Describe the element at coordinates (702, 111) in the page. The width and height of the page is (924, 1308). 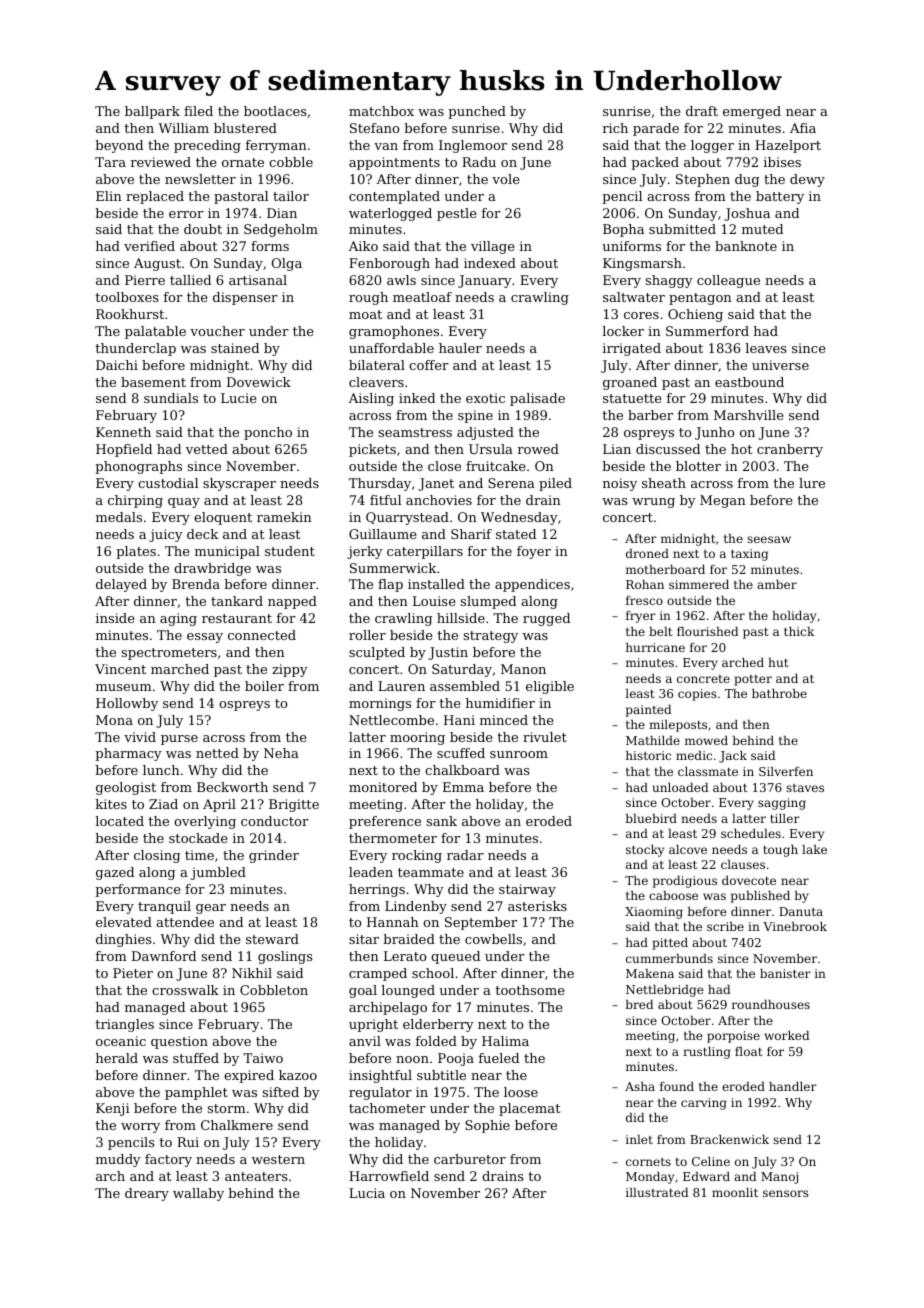
I see `draft` at that location.
